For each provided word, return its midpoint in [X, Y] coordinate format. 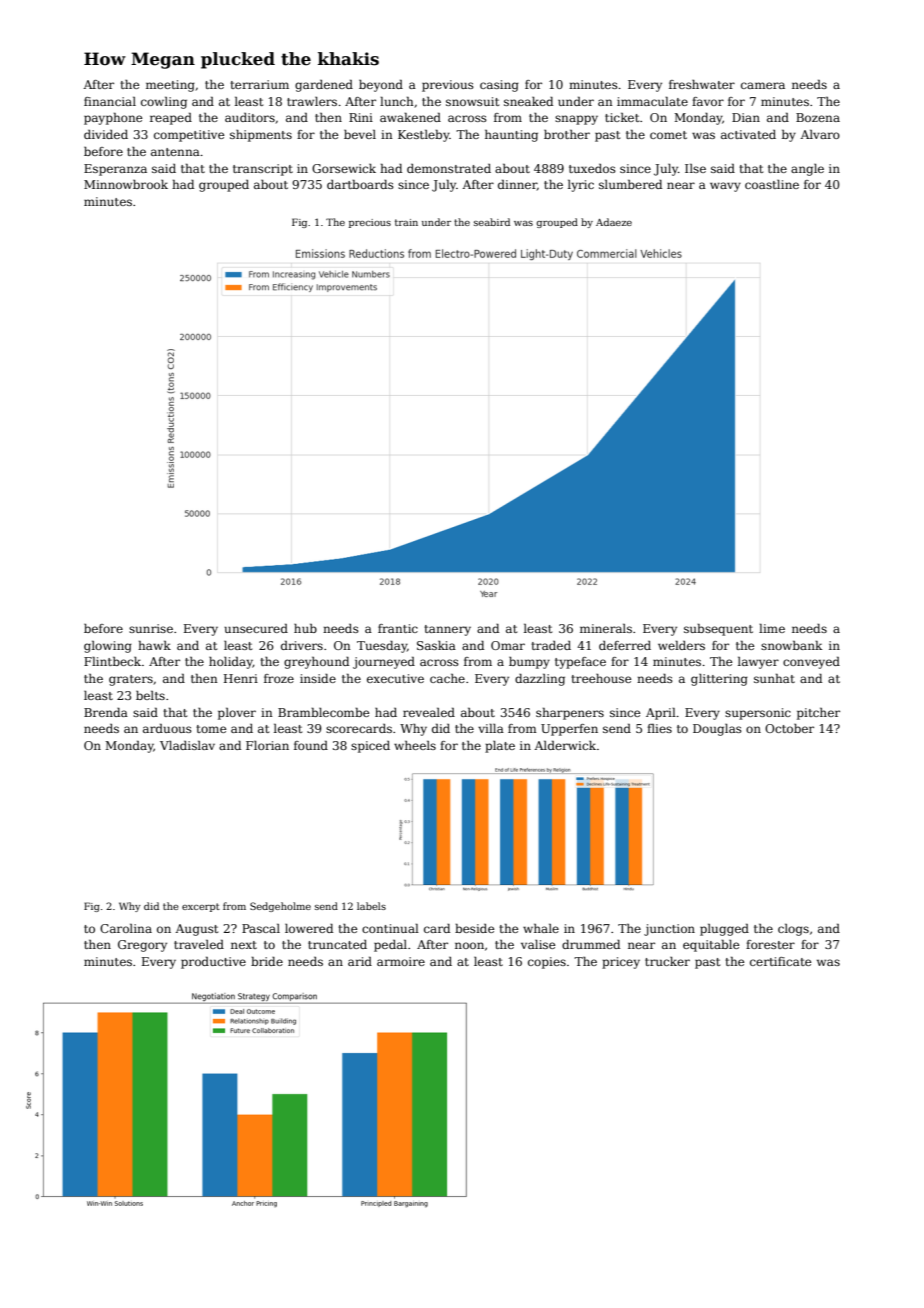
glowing [108, 647]
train [406, 222]
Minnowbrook [126, 184]
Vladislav [187, 745]
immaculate [652, 101]
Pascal [261, 928]
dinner [517, 185]
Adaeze [614, 222]
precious [370, 223]
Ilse [695, 168]
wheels [415, 745]
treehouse [601, 678]
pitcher [818, 714]
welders [681, 645]
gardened [324, 86]
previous [448, 86]
